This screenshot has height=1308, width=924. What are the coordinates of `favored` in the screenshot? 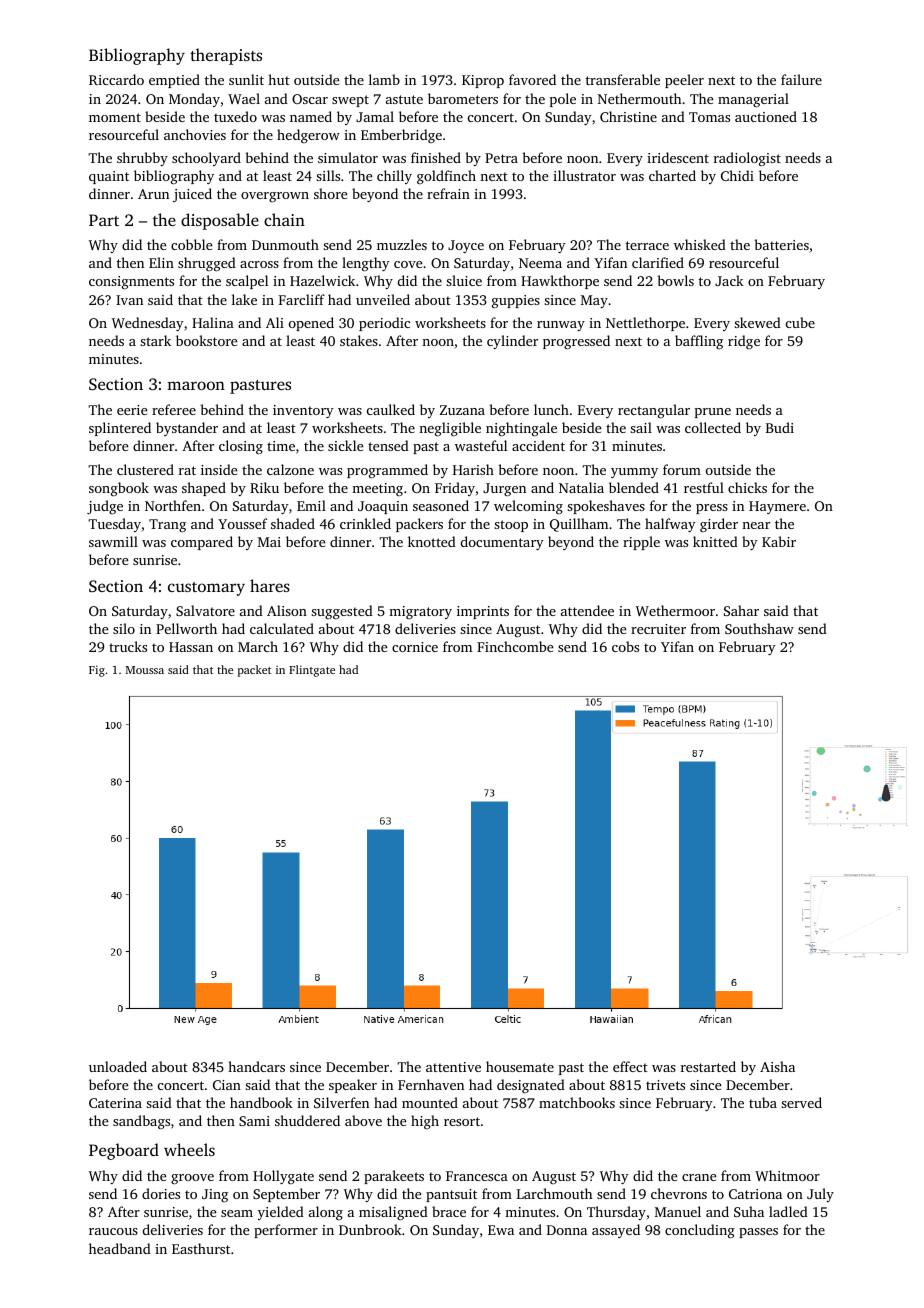 It's located at (532, 79).
